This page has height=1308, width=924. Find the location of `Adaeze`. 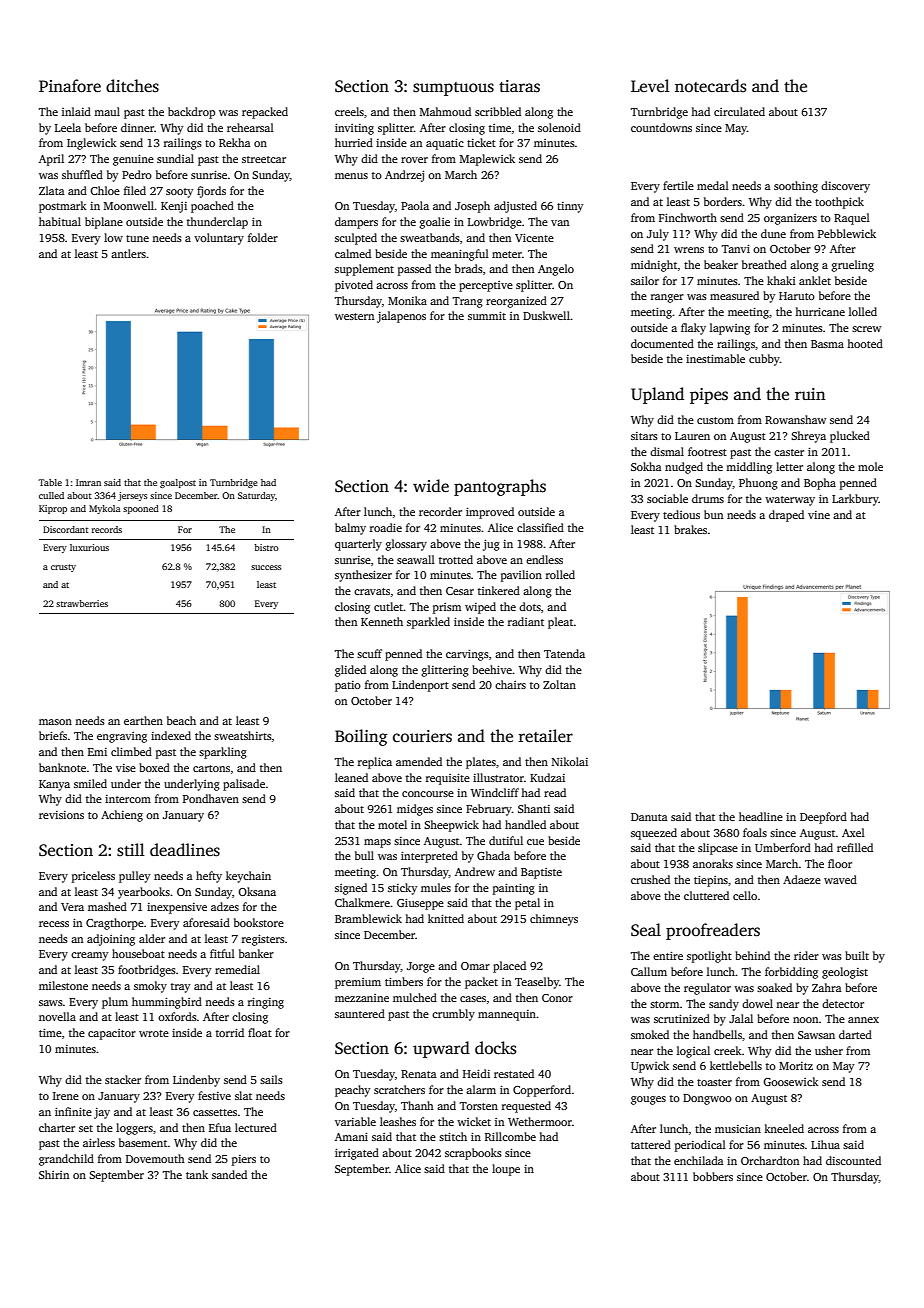

Adaeze is located at coordinates (802, 879).
